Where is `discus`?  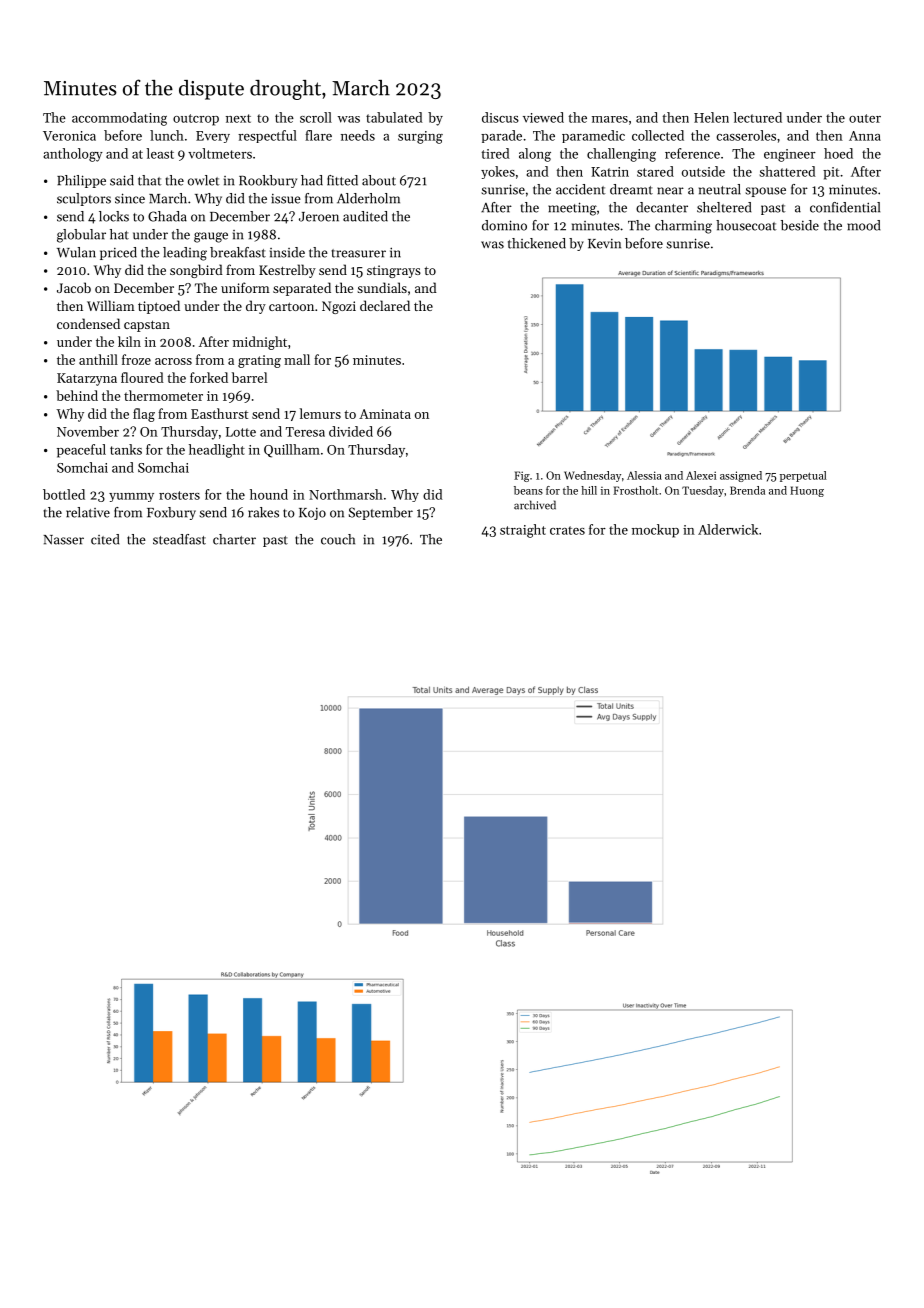
discus is located at coordinates (500, 117).
